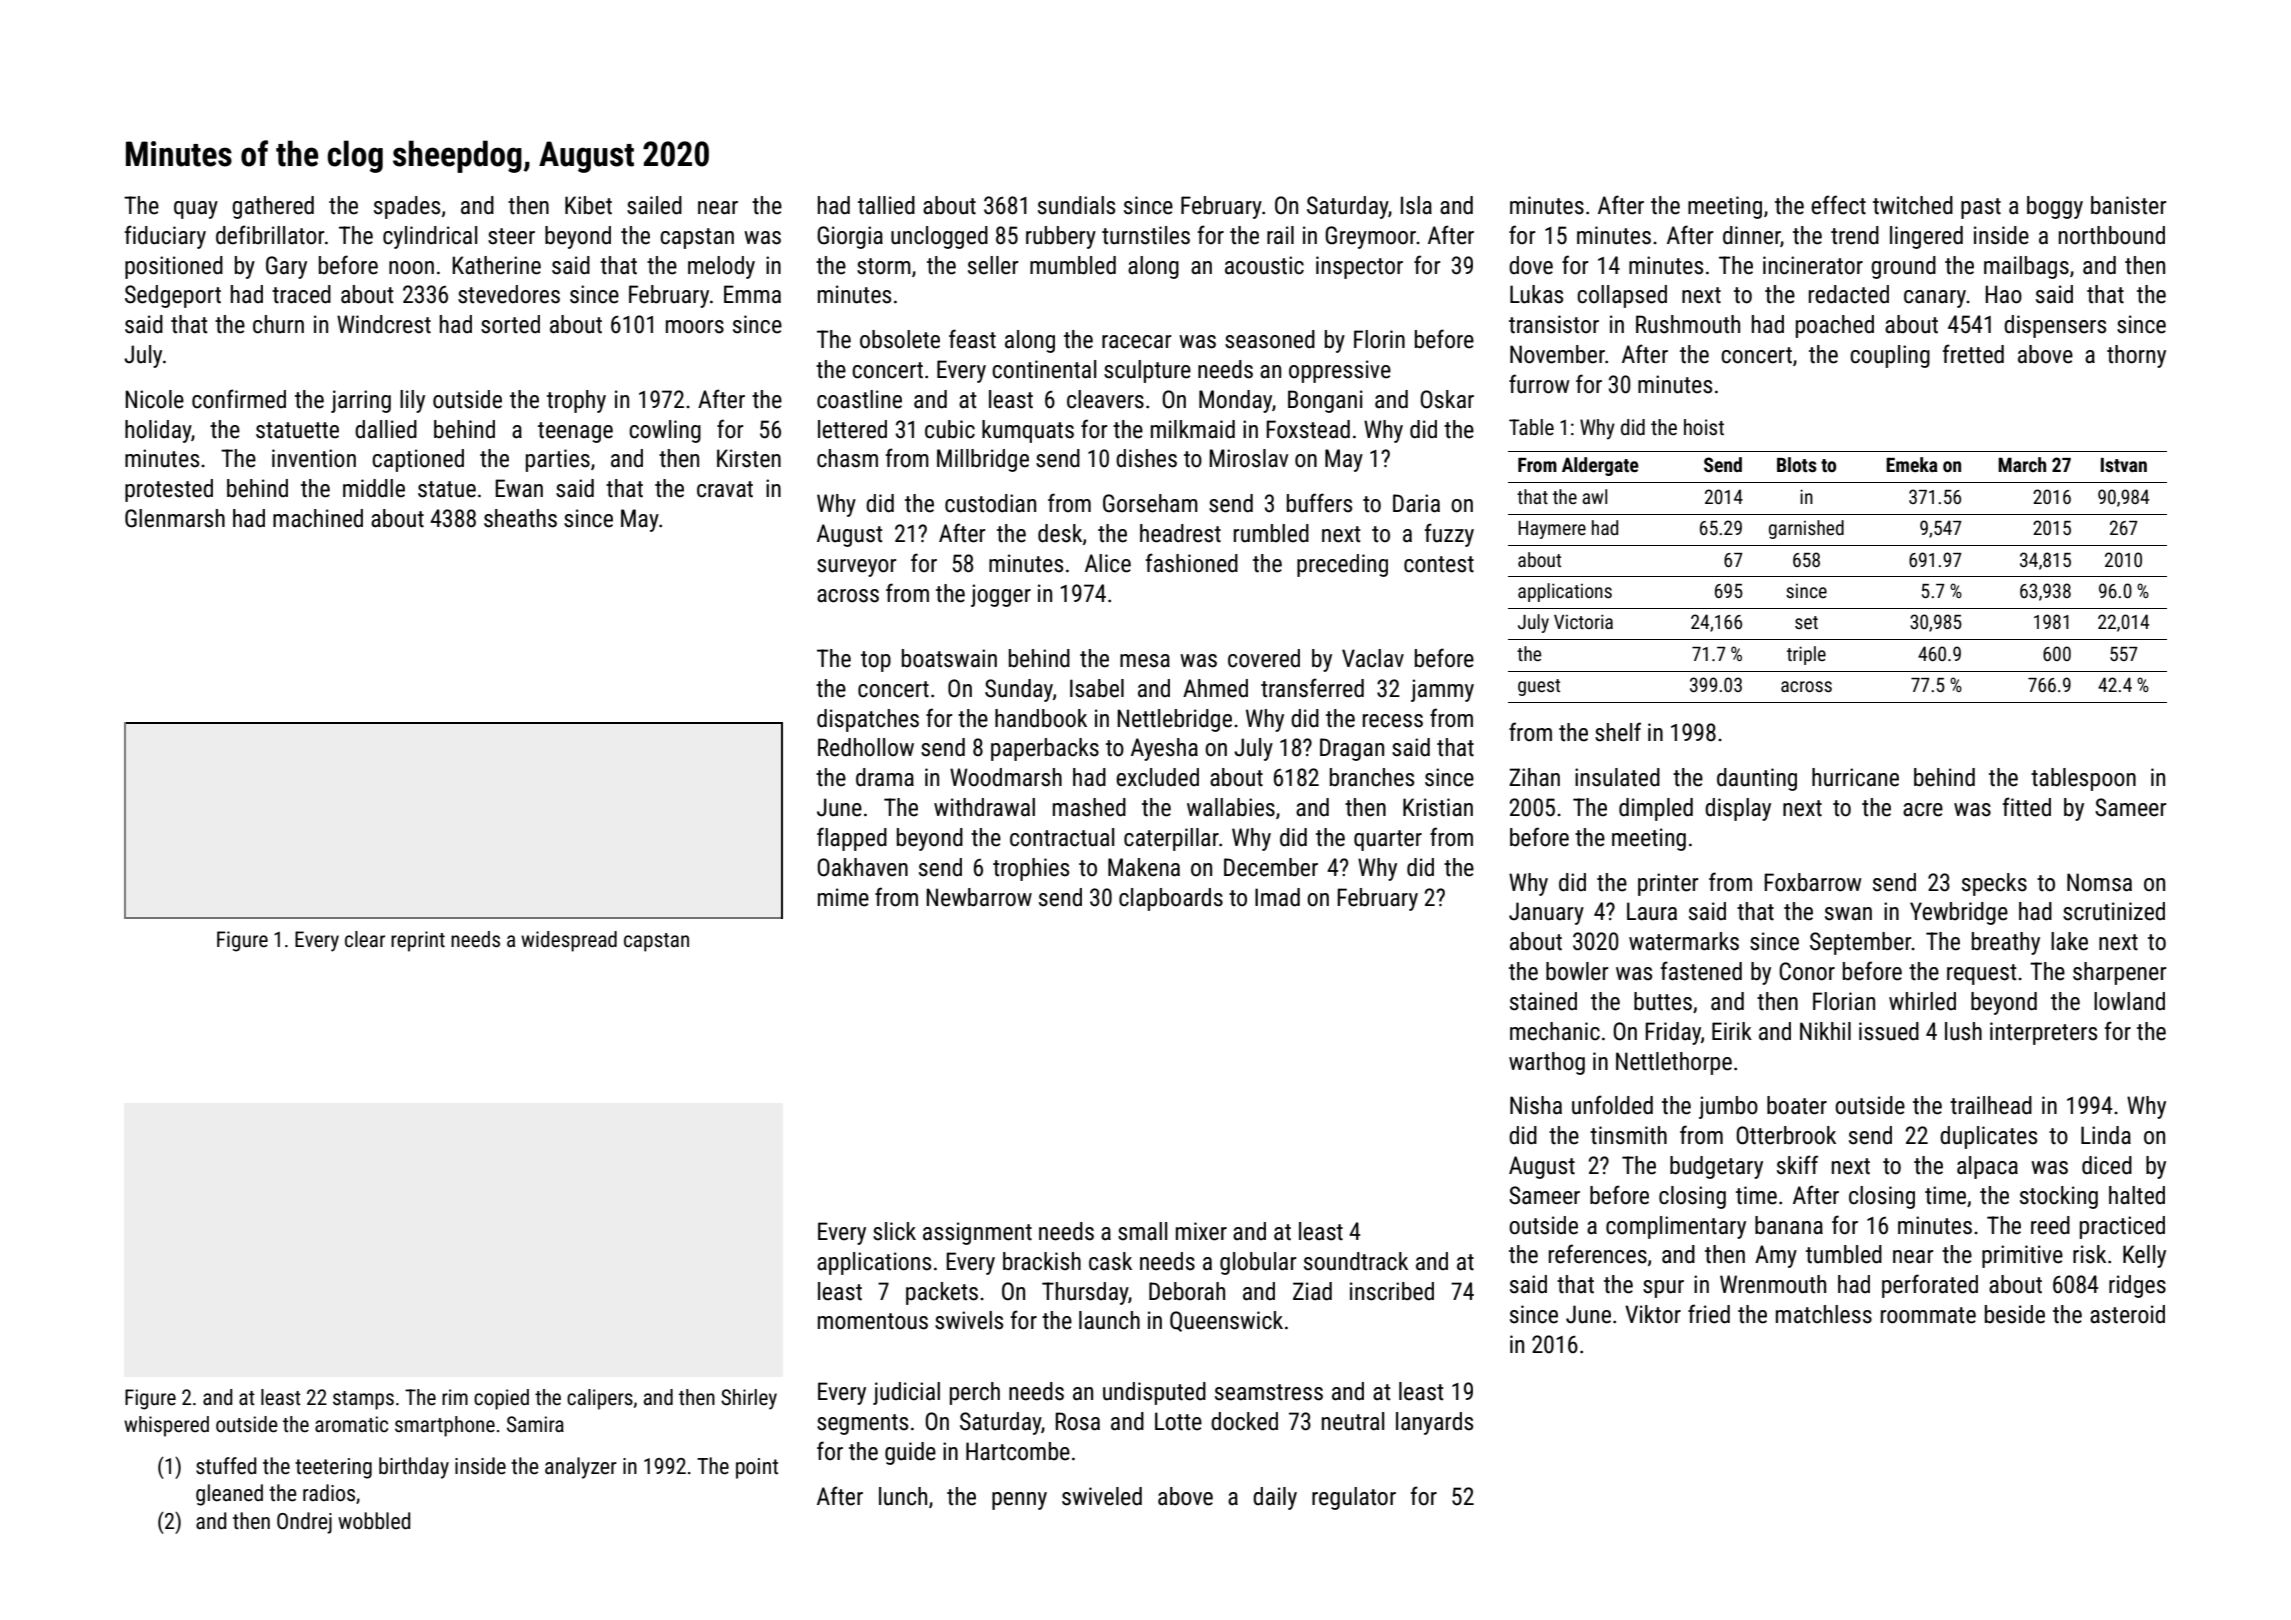 This screenshot has height=1620, width=2291. What do you see at coordinates (1041, 718) in the screenshot?
I see `handbook` at bounding box center [1041, 718].
